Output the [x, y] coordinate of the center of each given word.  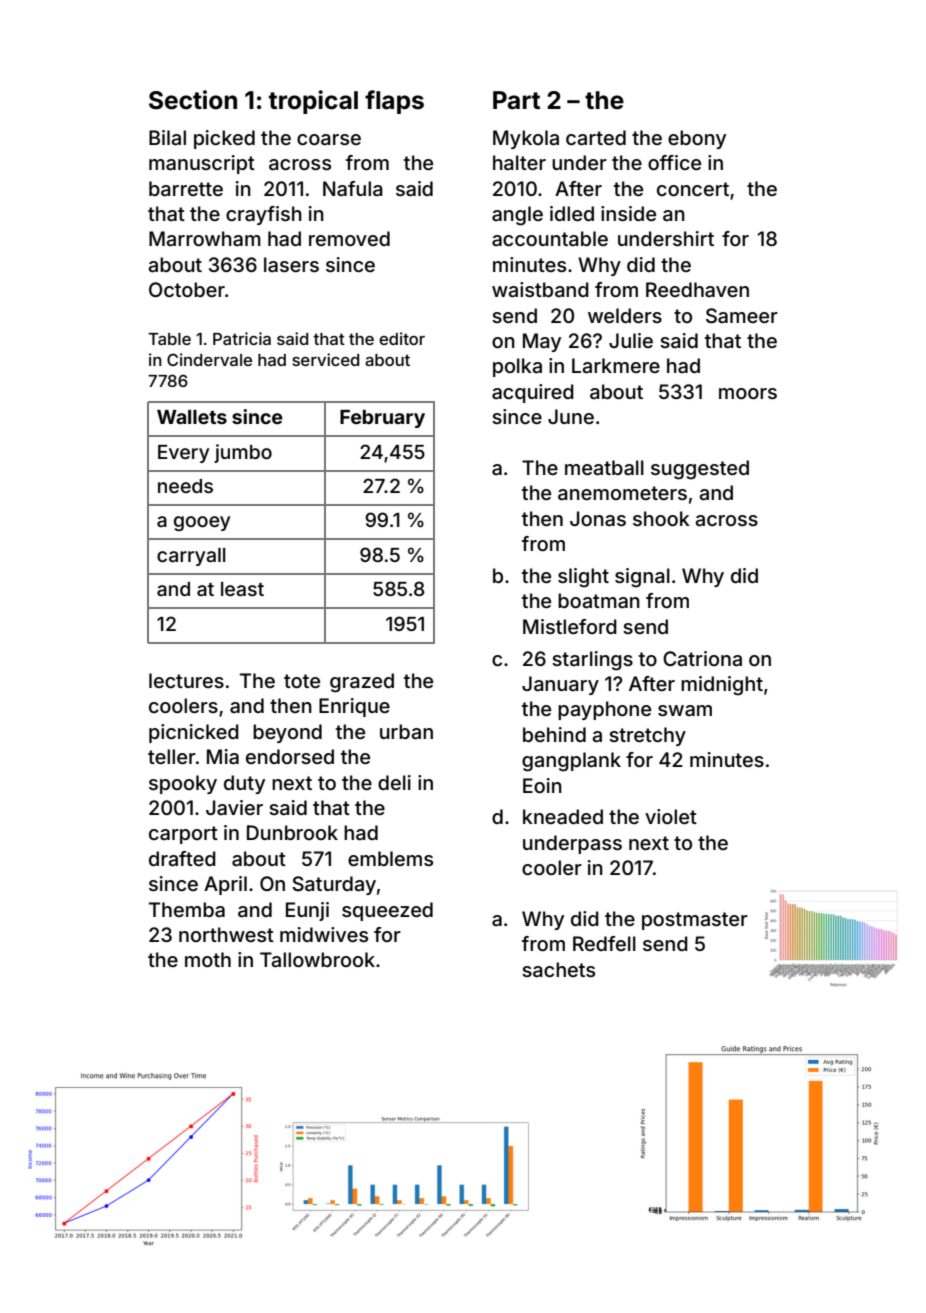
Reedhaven [697, 289]
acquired [533, 393]
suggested [700, 470]
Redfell [604, 943]
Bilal [167, 138]
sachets [558, 969]
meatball [604, 468]
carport [183, 835]
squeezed [387, 911]
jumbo [243, 453]
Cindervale [209, 359]
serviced [325, 359]
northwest [226, 934]
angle [517, 216]
